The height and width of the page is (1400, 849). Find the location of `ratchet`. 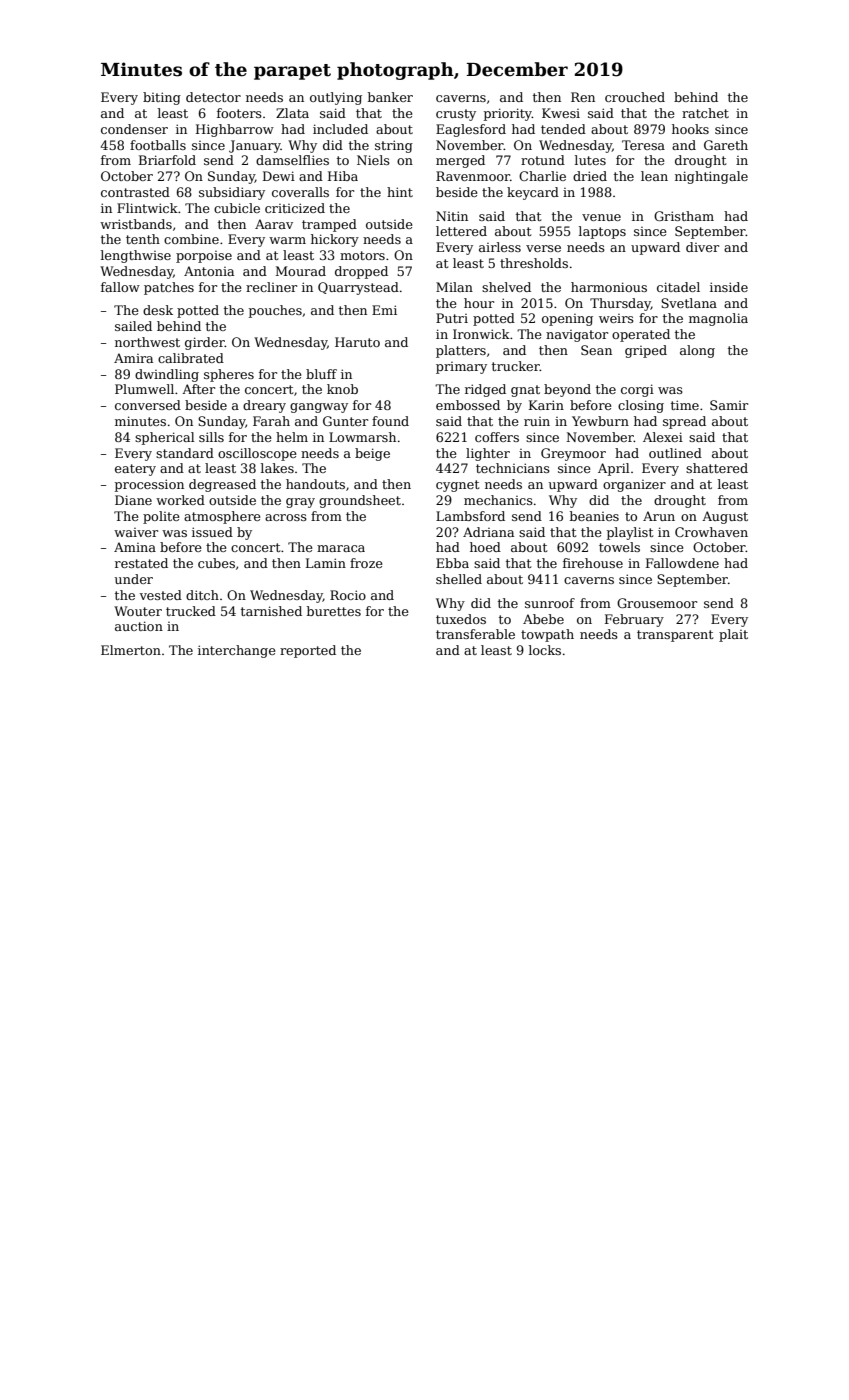

ratchet is located at coordinates (705, 113).
